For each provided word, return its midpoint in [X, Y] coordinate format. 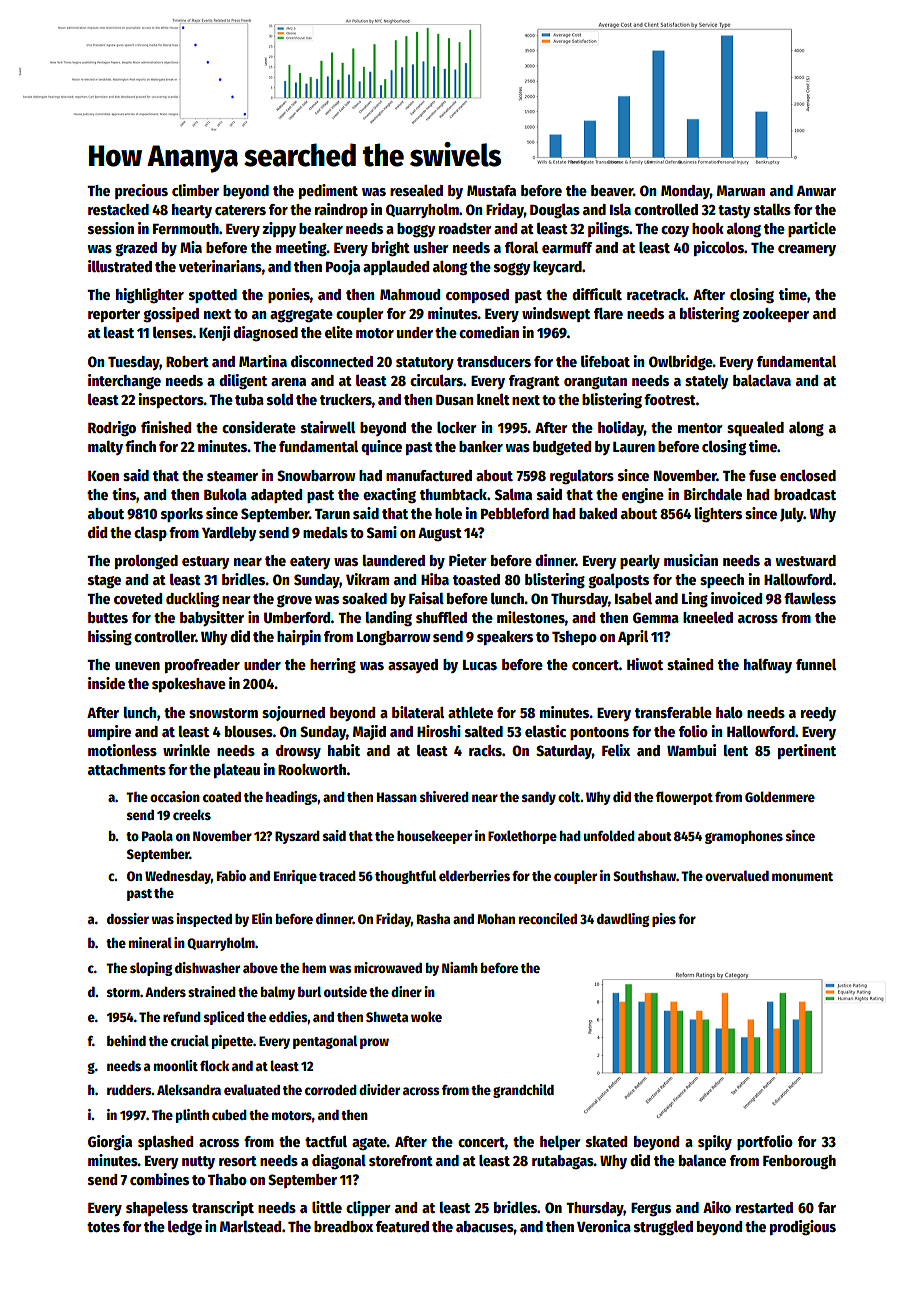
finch [140, 446]
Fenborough [799, 1162]
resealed [416, 190]
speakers [505, 638]
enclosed [808, 475]
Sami [382, 532]
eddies [288, 1016]
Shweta [387, 1016]
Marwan [741, 190]
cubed [229, 1115]
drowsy [298, 752]
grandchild [523, 1091]
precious [141, 191]
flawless [810, 598]
